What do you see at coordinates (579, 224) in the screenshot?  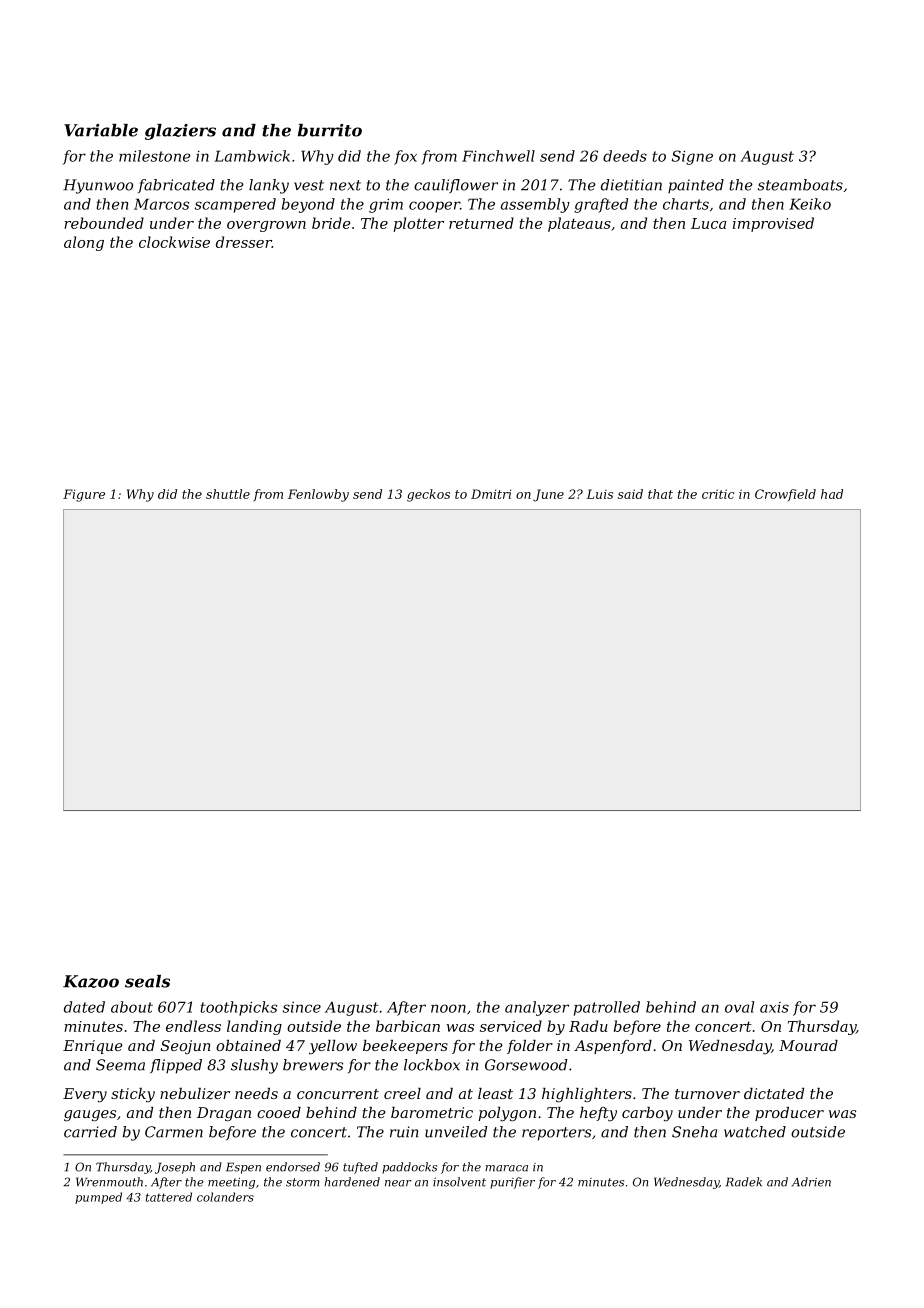 I see `plateaus` at bounding box center [579, 224].
